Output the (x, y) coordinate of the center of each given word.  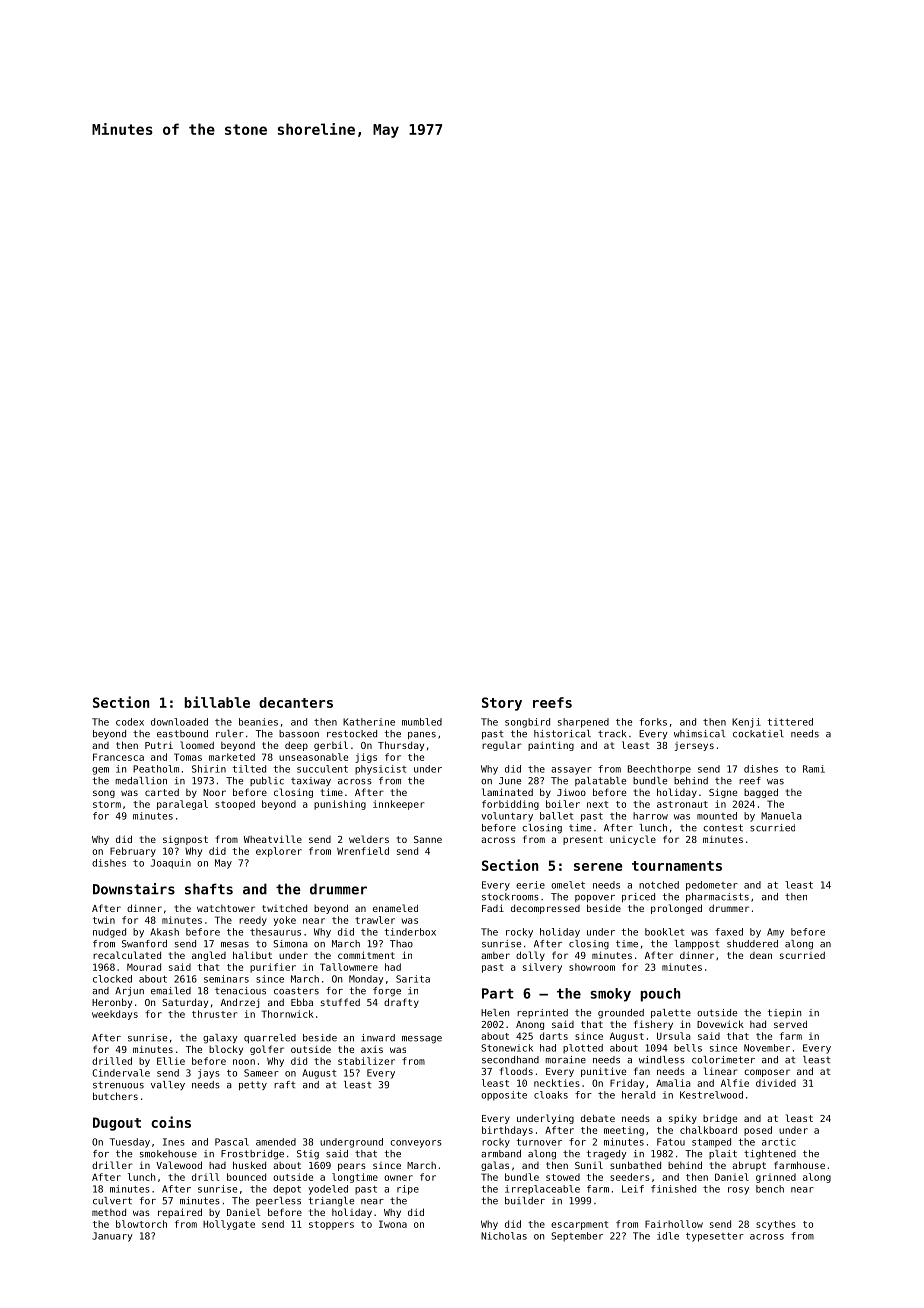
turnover (539, 1142)
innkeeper (398, 805)
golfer (267, 1050)
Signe (723, 793)
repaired (180, 1213)
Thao (401, 944)
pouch (661, 995)
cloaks (551, 1095)
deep (296, 746)
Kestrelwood (711, 1095)
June (510, 781)
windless (662, 1060)
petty (253, 1085)
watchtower (226, 908)
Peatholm (156, 769)
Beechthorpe (659, 770)
